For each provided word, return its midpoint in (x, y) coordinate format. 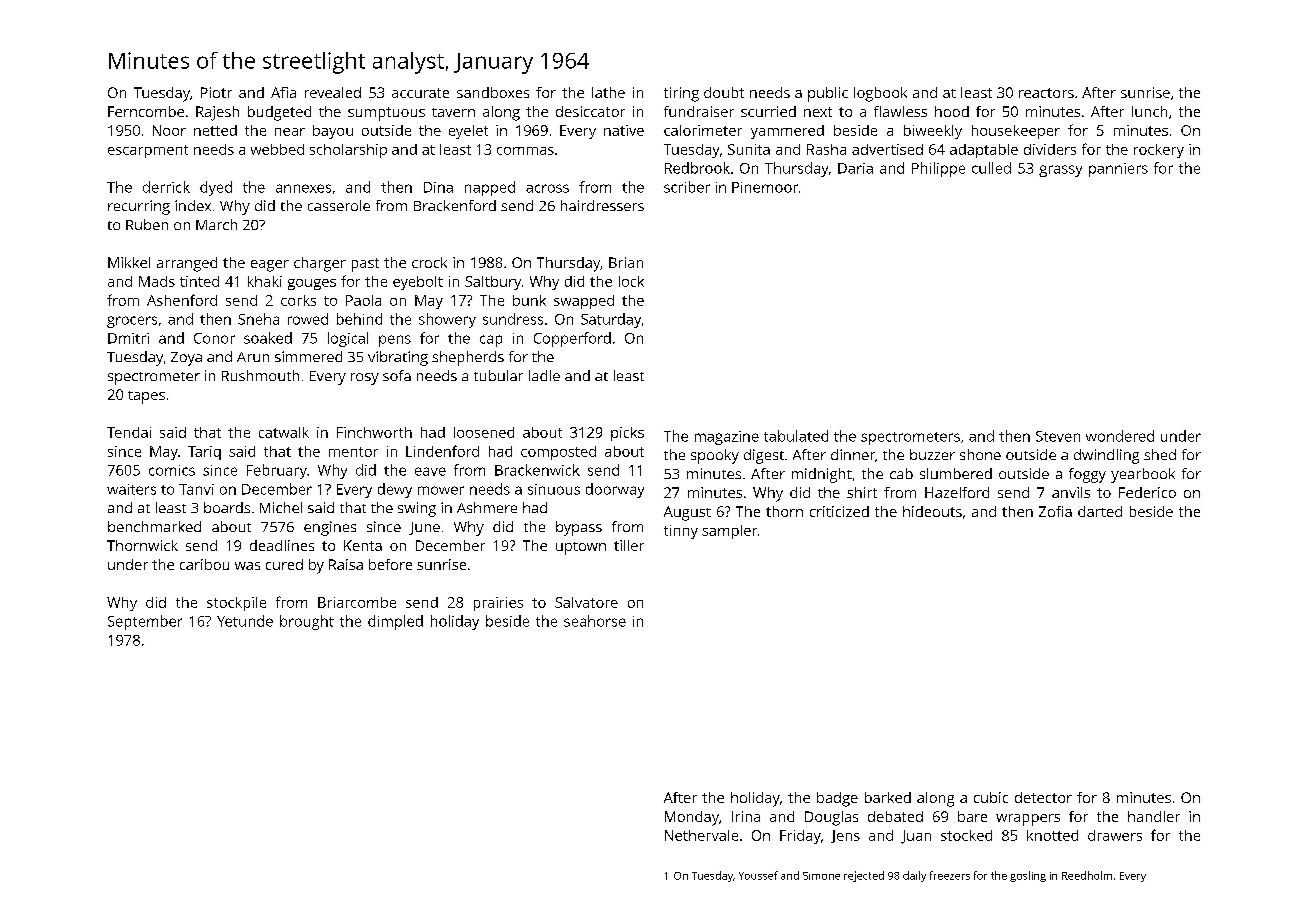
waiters (131, 489)
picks (627, 434)
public (828, 94)
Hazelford (957, 492)
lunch (1149, 111)
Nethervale (701, 835)
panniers (1118, 170)
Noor (169, 130)
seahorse (595, 621)
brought (307, 622)
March (216, 224)
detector (1043, 797)
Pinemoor (765, 187)
